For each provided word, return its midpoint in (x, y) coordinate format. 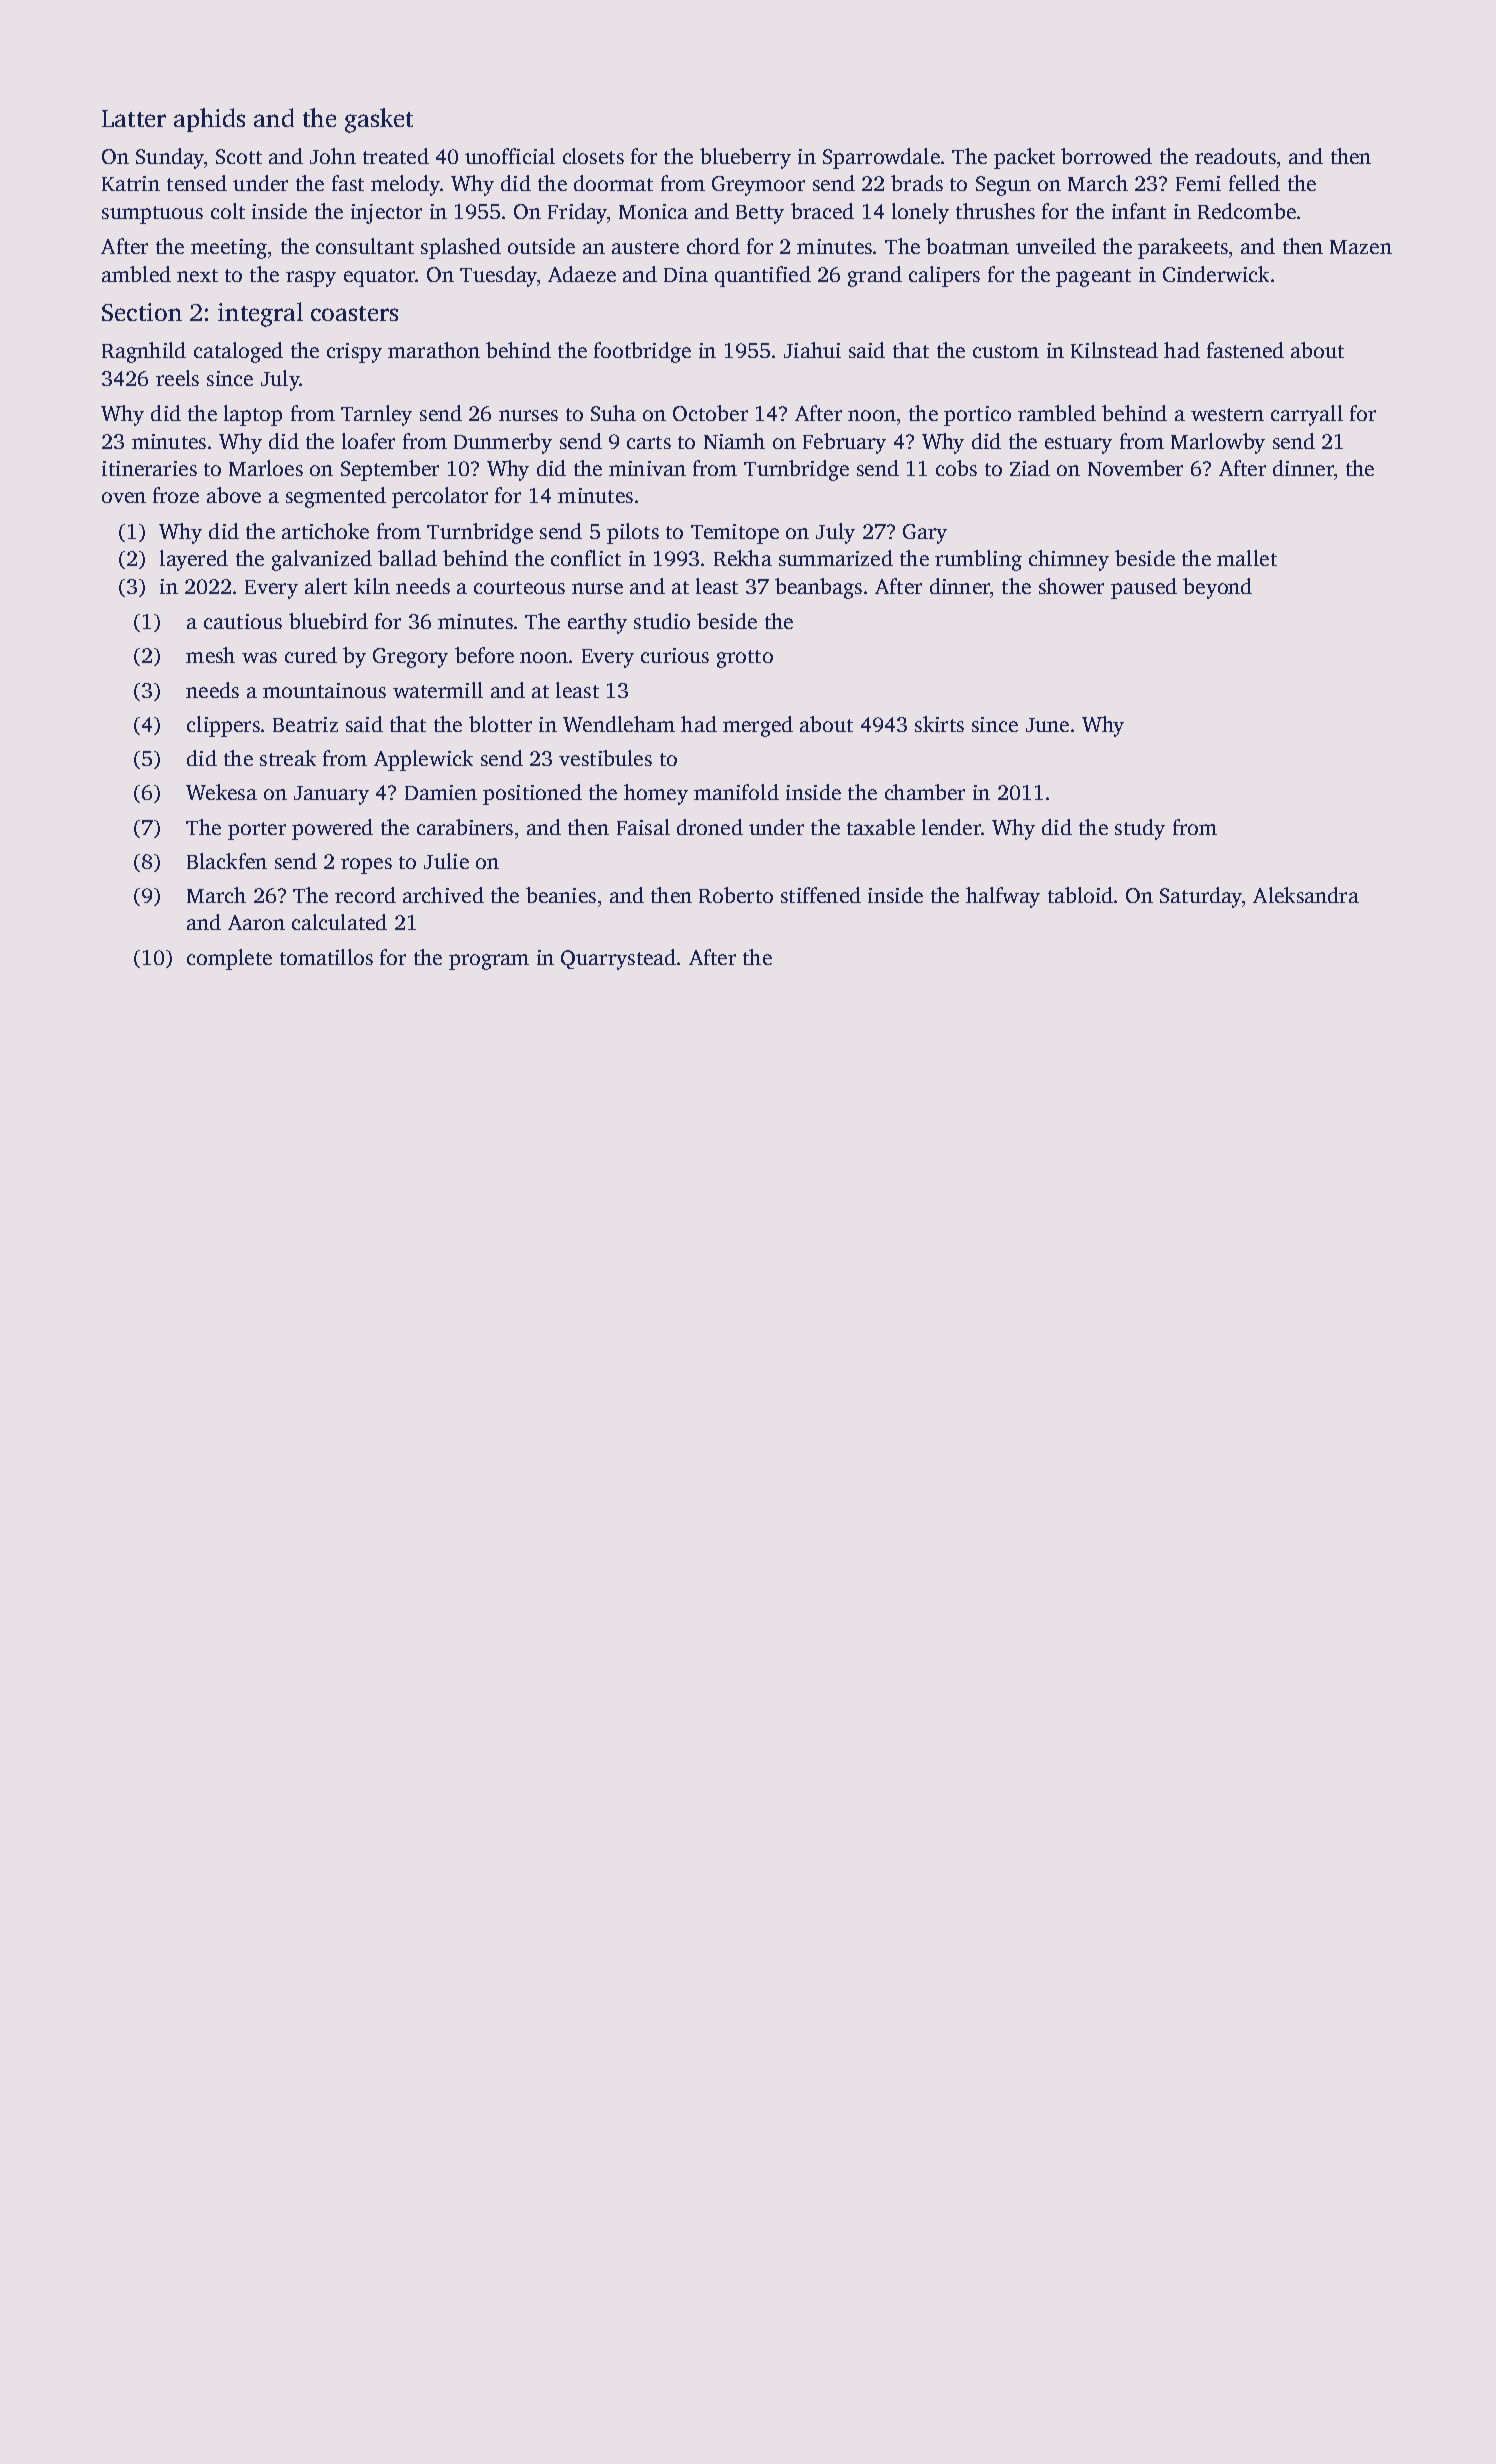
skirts (939, 724)
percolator (440, 497)
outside (541, 246)
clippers (223, 726)
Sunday (170, 158)
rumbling (978, 560)
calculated (339, 922)
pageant (1093, 278)
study (1140, 829)
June (1047, 725)
